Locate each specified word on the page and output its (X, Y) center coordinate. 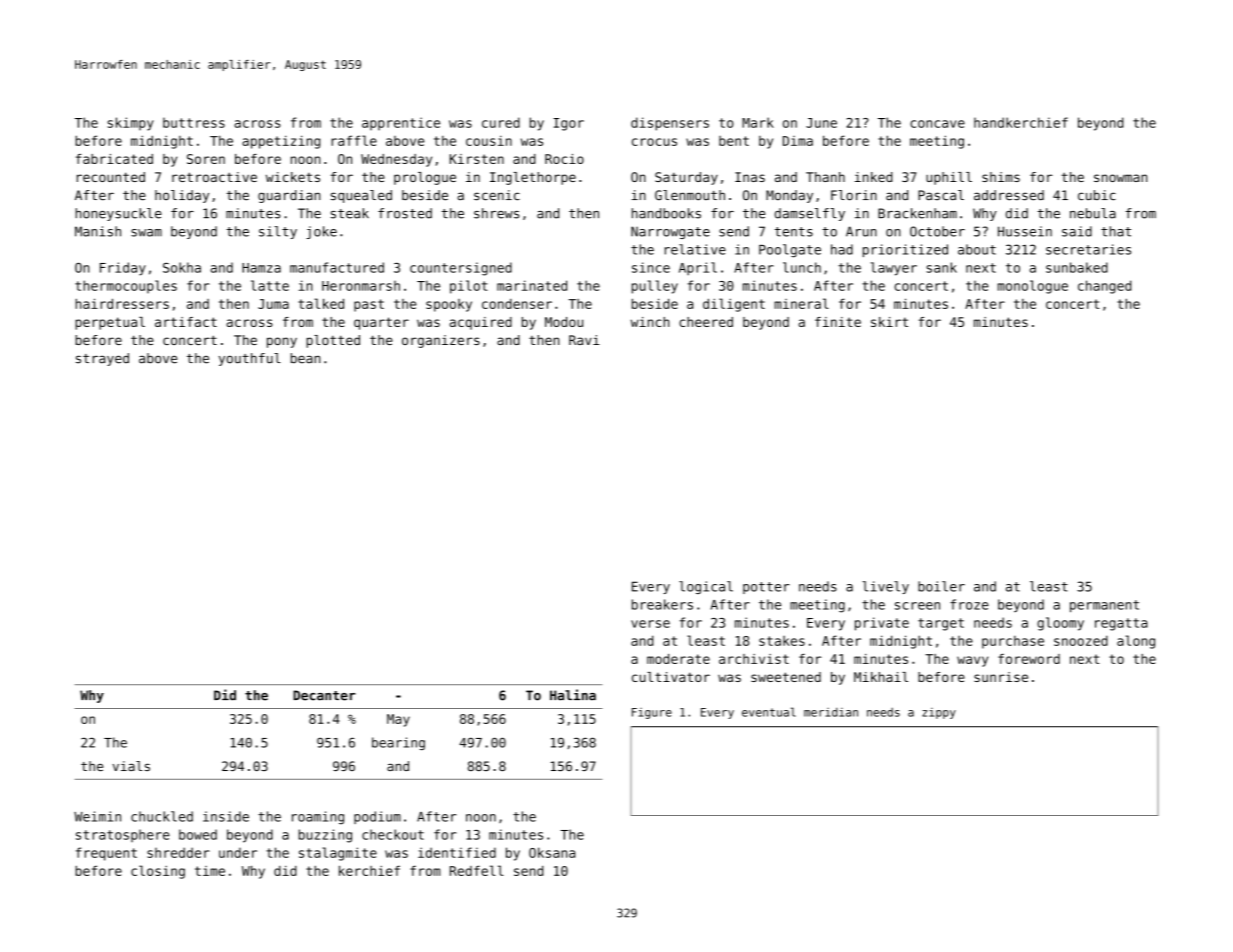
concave (937, 124)
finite (838, 322)
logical (706, 587)
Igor (569, 124)
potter (766, 588)
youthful (250, 359)
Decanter (324, 695)
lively (885, 587)
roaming (318, 818)
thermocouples (126, 287)
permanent (1104, 606)
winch (650, 322)
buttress (194, 122)
